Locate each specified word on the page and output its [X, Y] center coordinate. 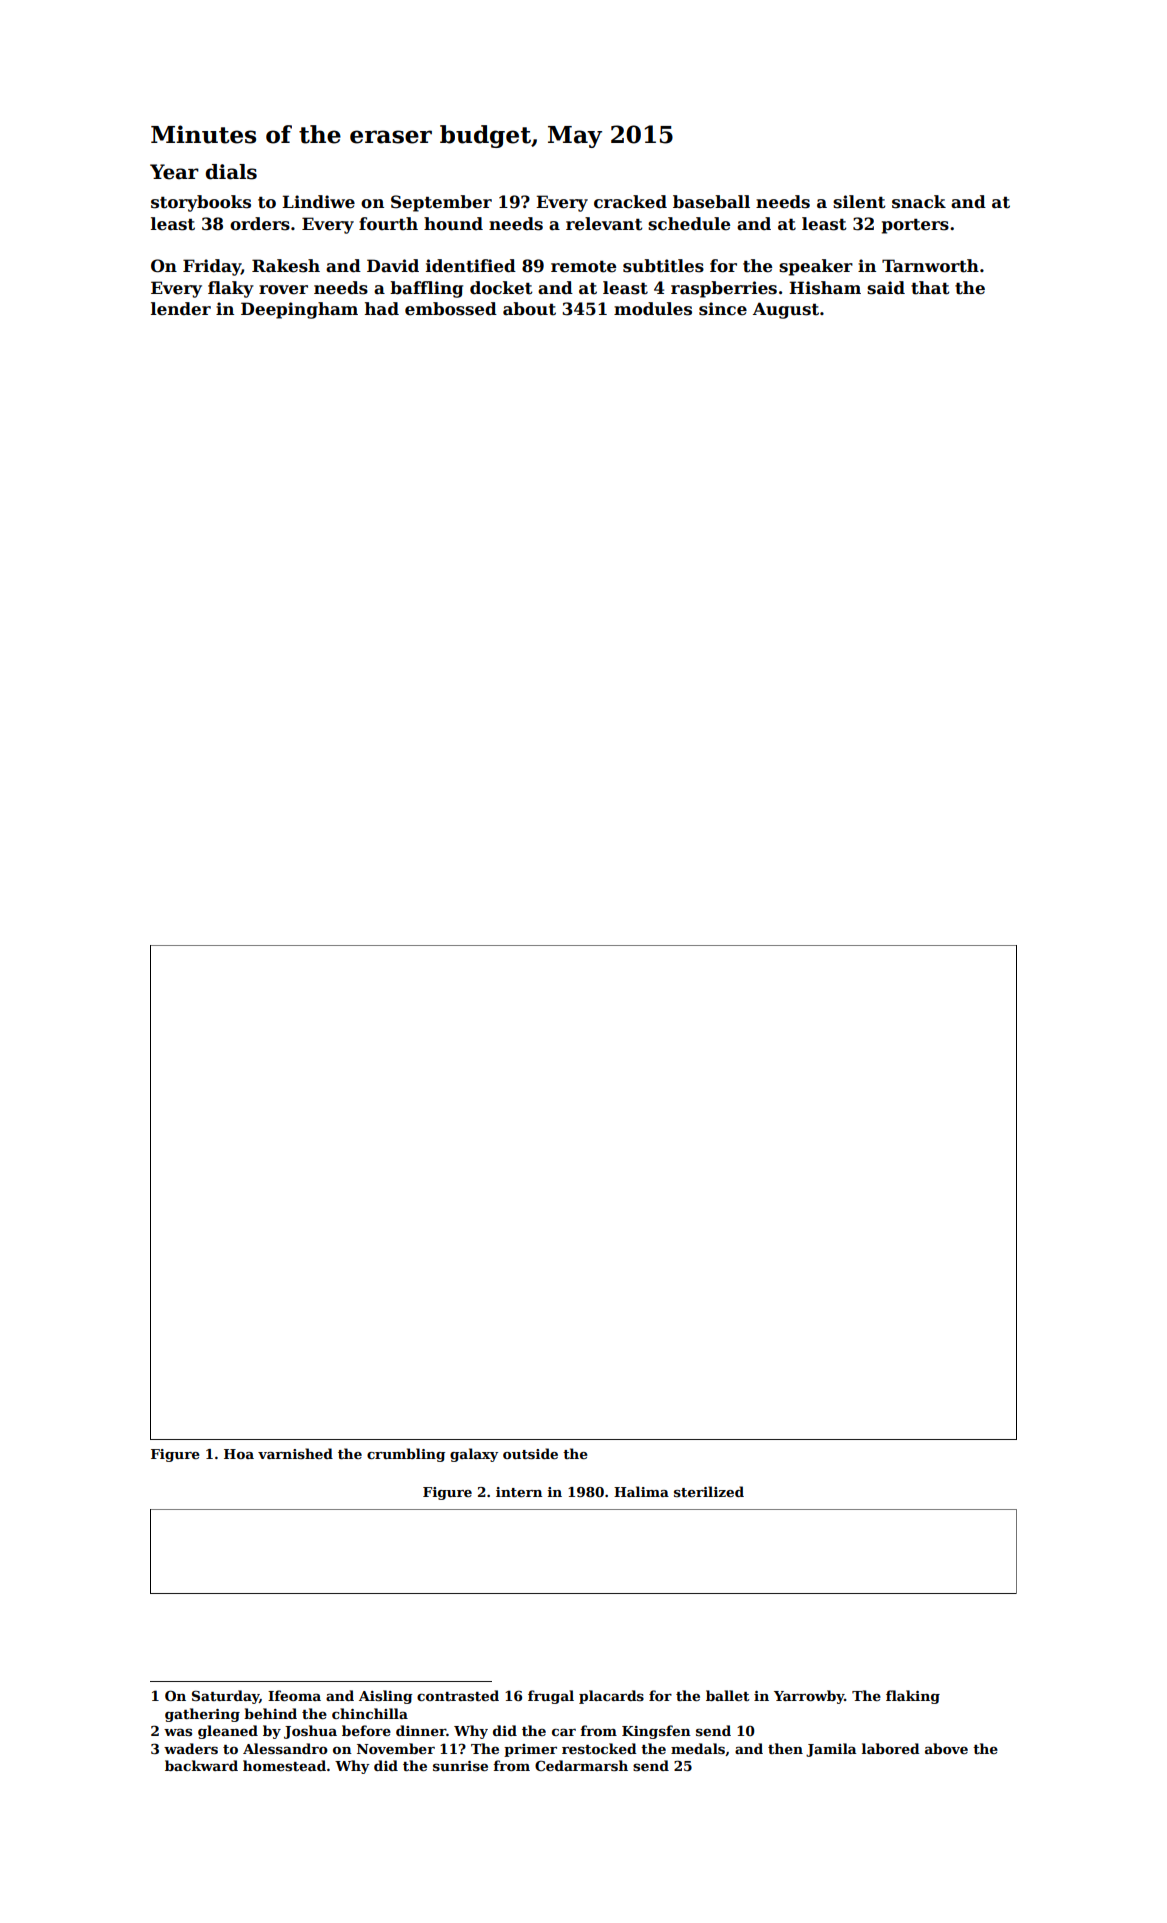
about [529, 309]
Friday [212, 267]
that [930, 288]
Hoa [239, 1454]
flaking [913, 1697]
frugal [551, 1697]
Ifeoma [294, 1695]
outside [530, 1453]
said [886, 288]
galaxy [474, 1455]
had [382, 309]
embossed [451, 309]
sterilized [709, 1491]
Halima [641, 1491]
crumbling [406, 1455]
